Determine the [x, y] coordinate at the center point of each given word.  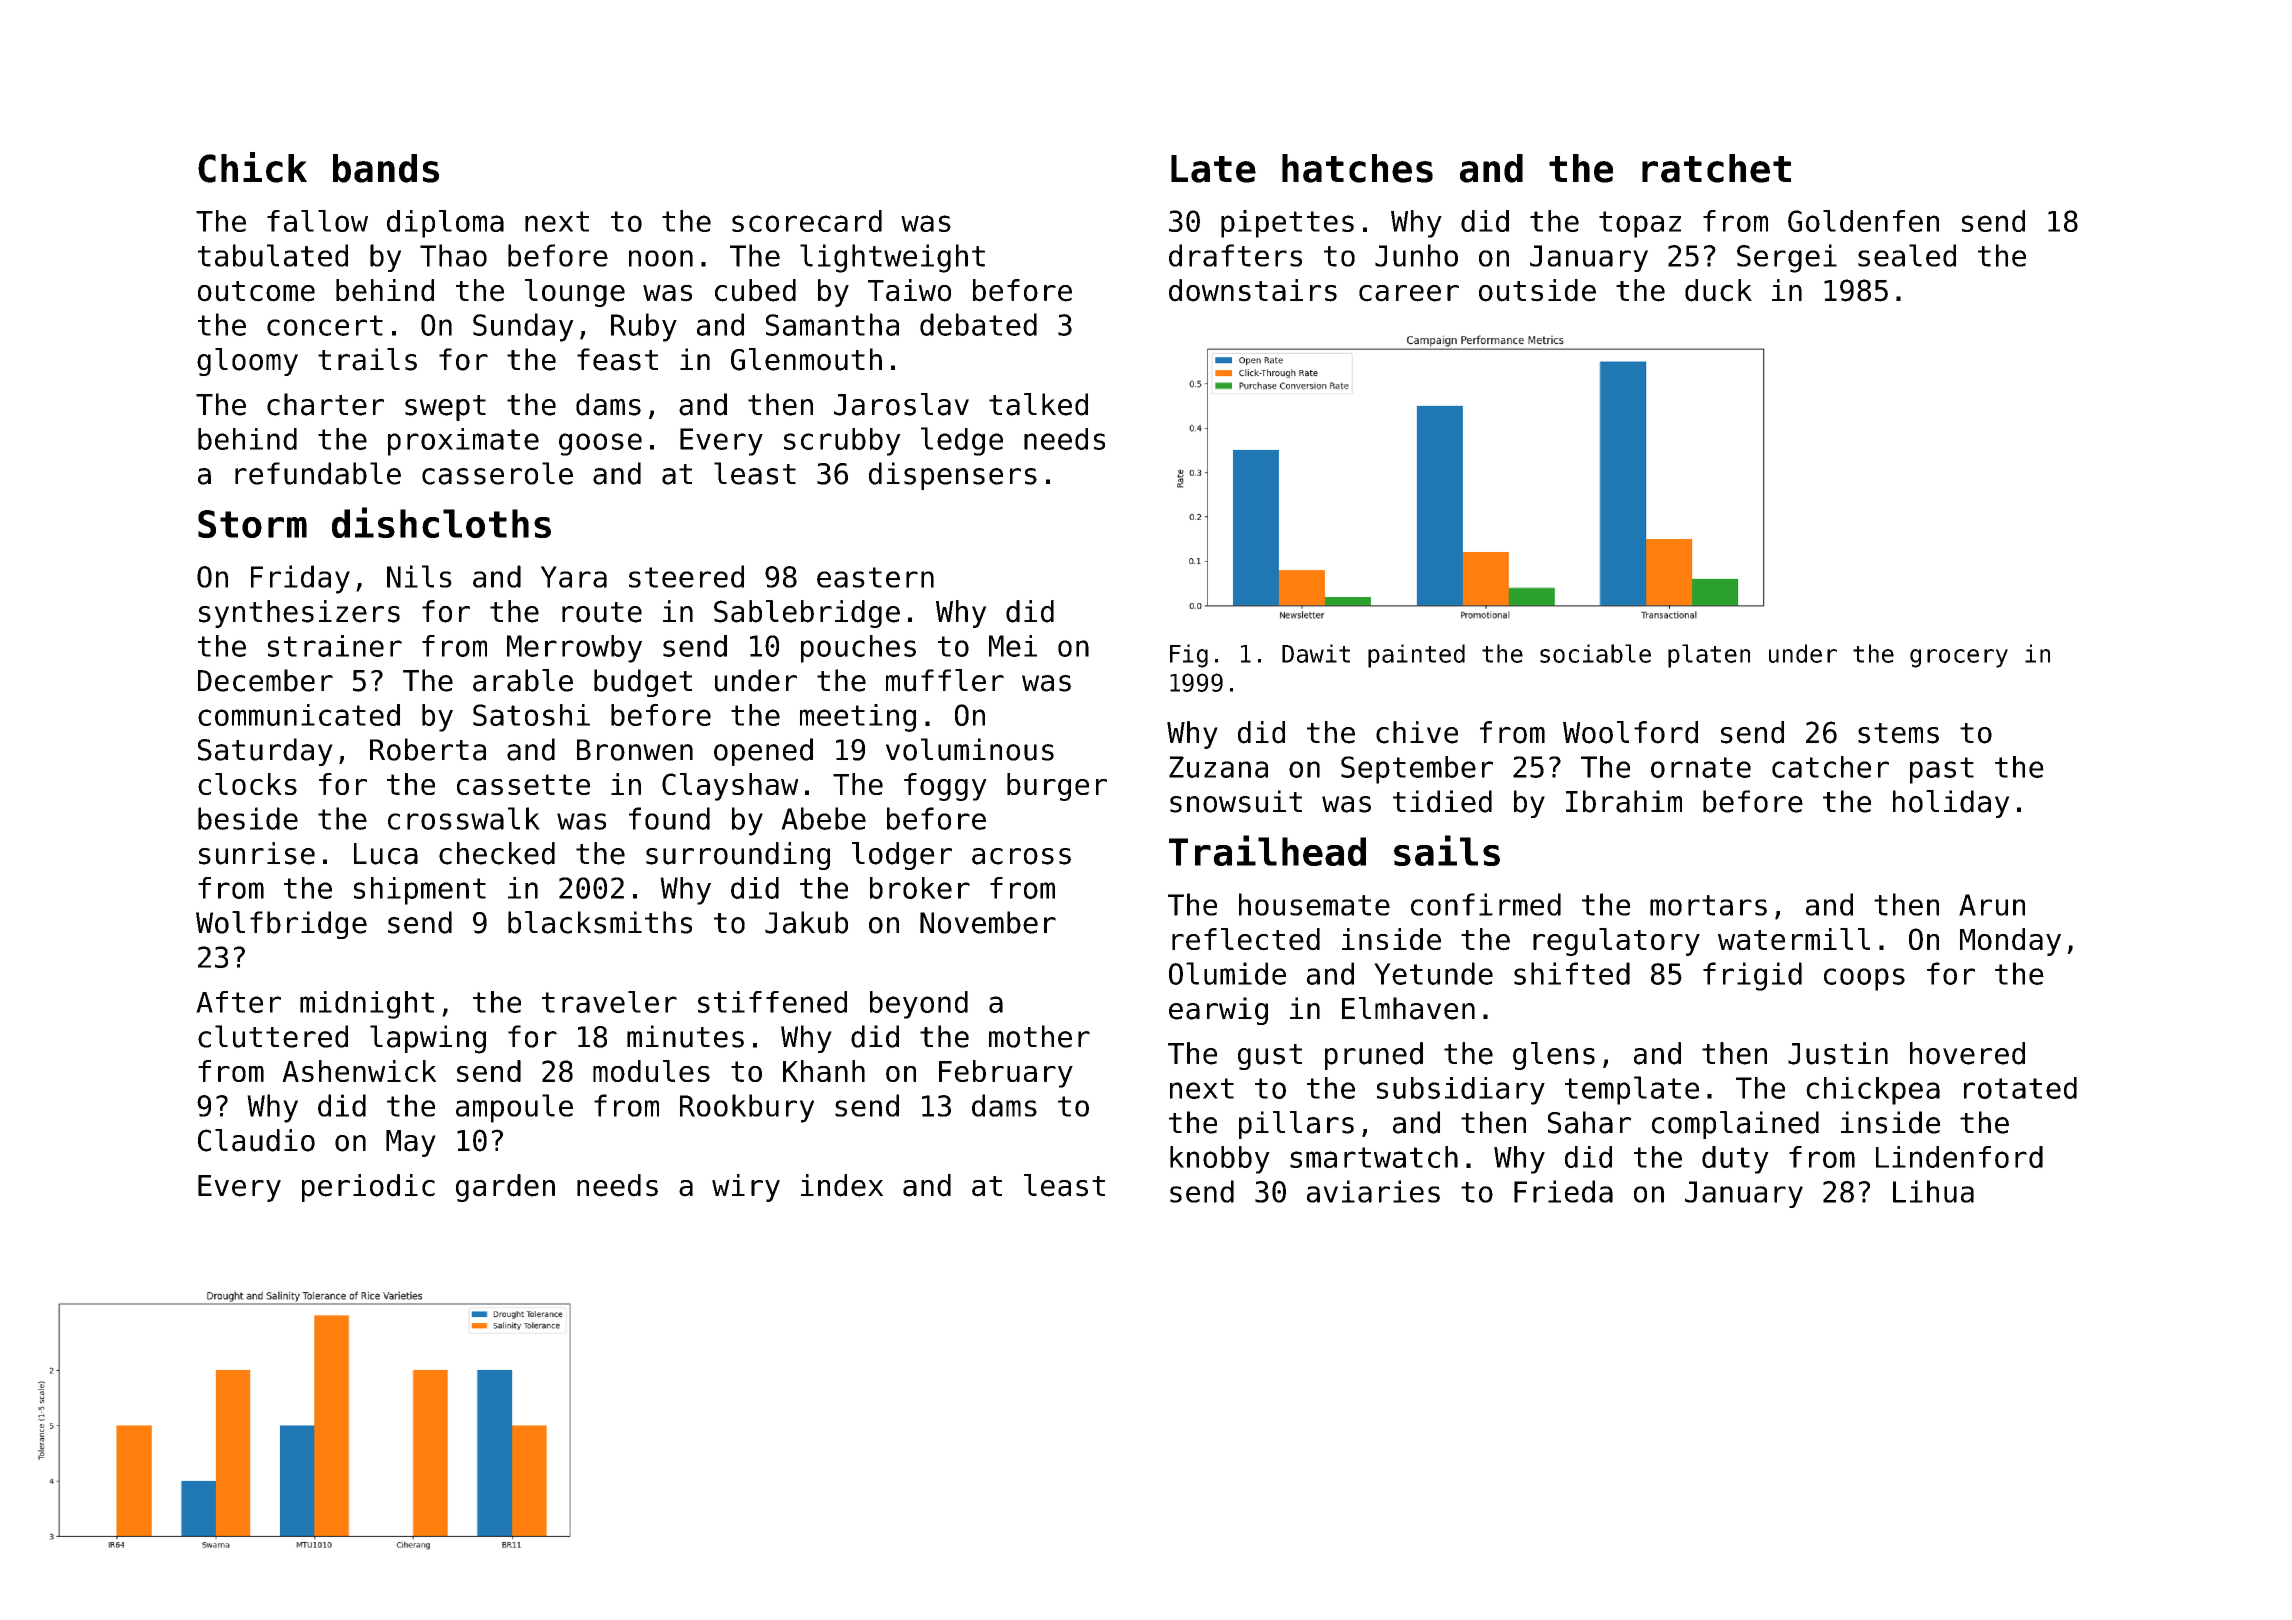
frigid [1752, 976]
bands [386, 168]
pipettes [1287, 224]
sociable [1595, 653]
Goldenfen [1863, 221]
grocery [1959, 658]
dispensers [953, 476]
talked [1038, 404]
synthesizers [299, 614]
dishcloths [441, 522]
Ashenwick [359, 1071]
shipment [420, 891]
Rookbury [747, 1108]
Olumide [1227, 973]
